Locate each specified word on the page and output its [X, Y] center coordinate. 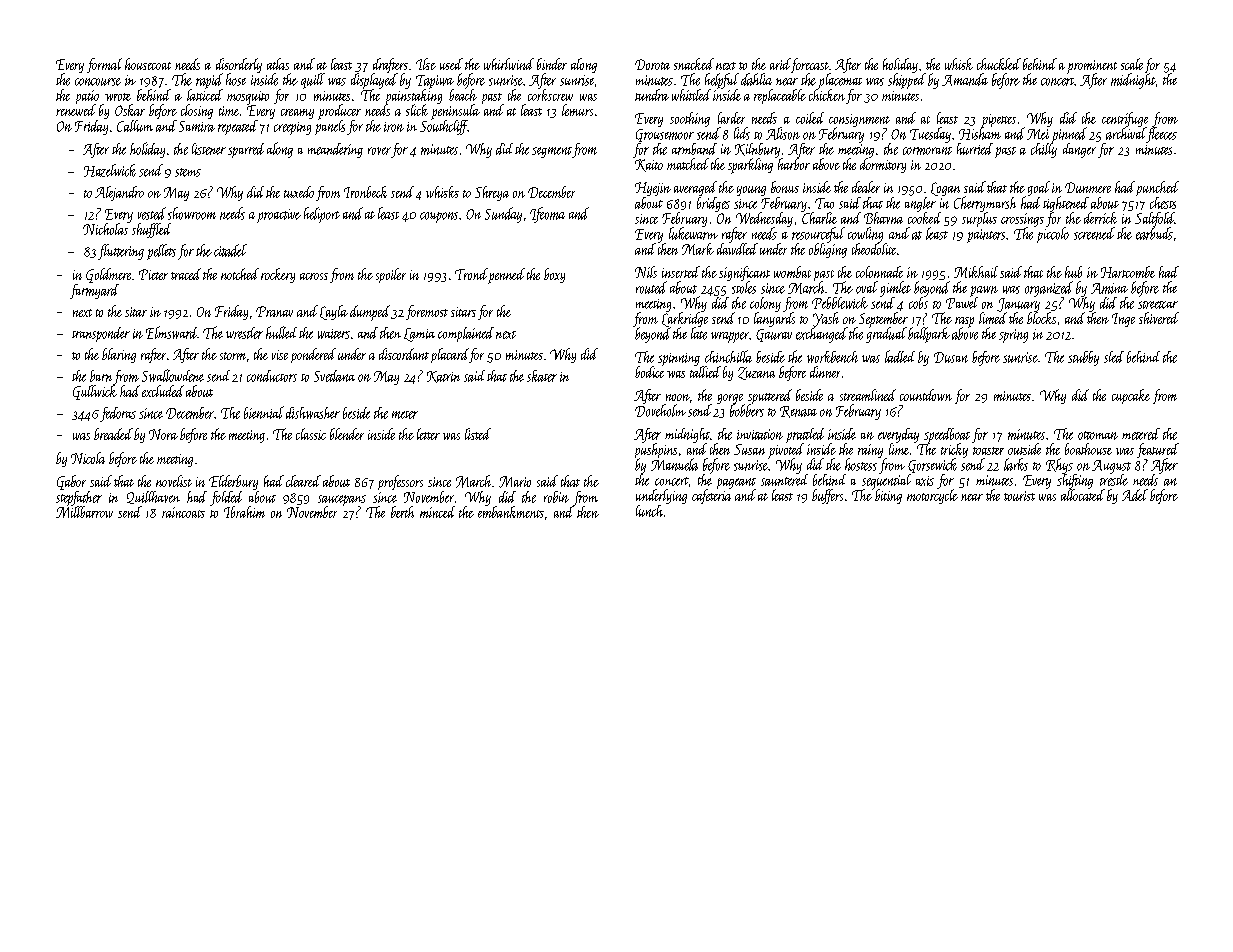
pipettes [999, 120]
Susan [749, 449]
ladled [900, 356]
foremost [427, 312]
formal [104, 65]
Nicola [88, 458]
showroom [192, 213]
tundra [652, 95]
